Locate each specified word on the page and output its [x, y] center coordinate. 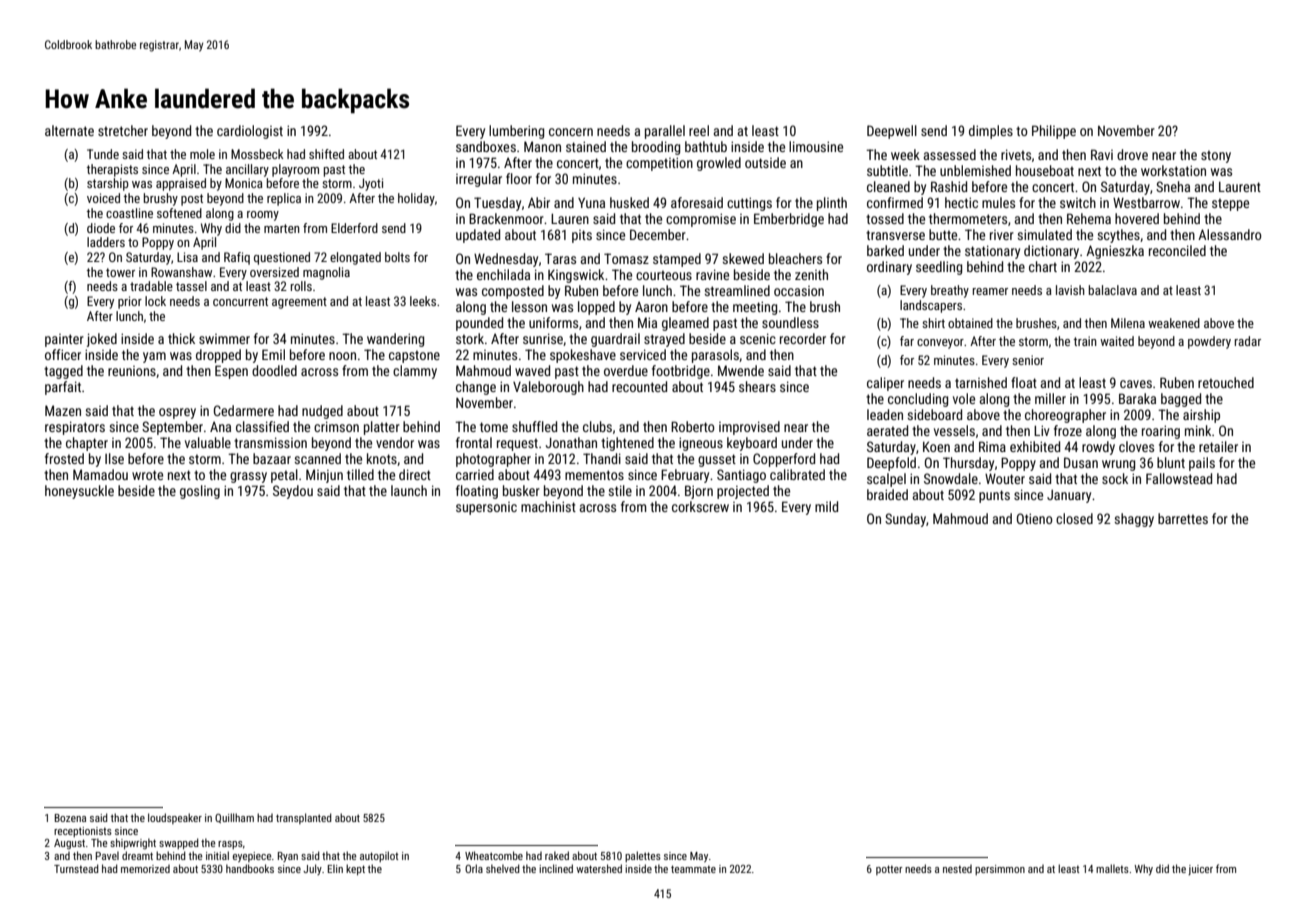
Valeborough [548, 388]
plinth [832, 204]
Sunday [905, 520]
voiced [103, 198]
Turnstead [76, 868]
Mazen [63, 410]
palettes [643, 856]
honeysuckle [79, 492]
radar [1248, 341]
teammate [693, 869]
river [1002, 235]
